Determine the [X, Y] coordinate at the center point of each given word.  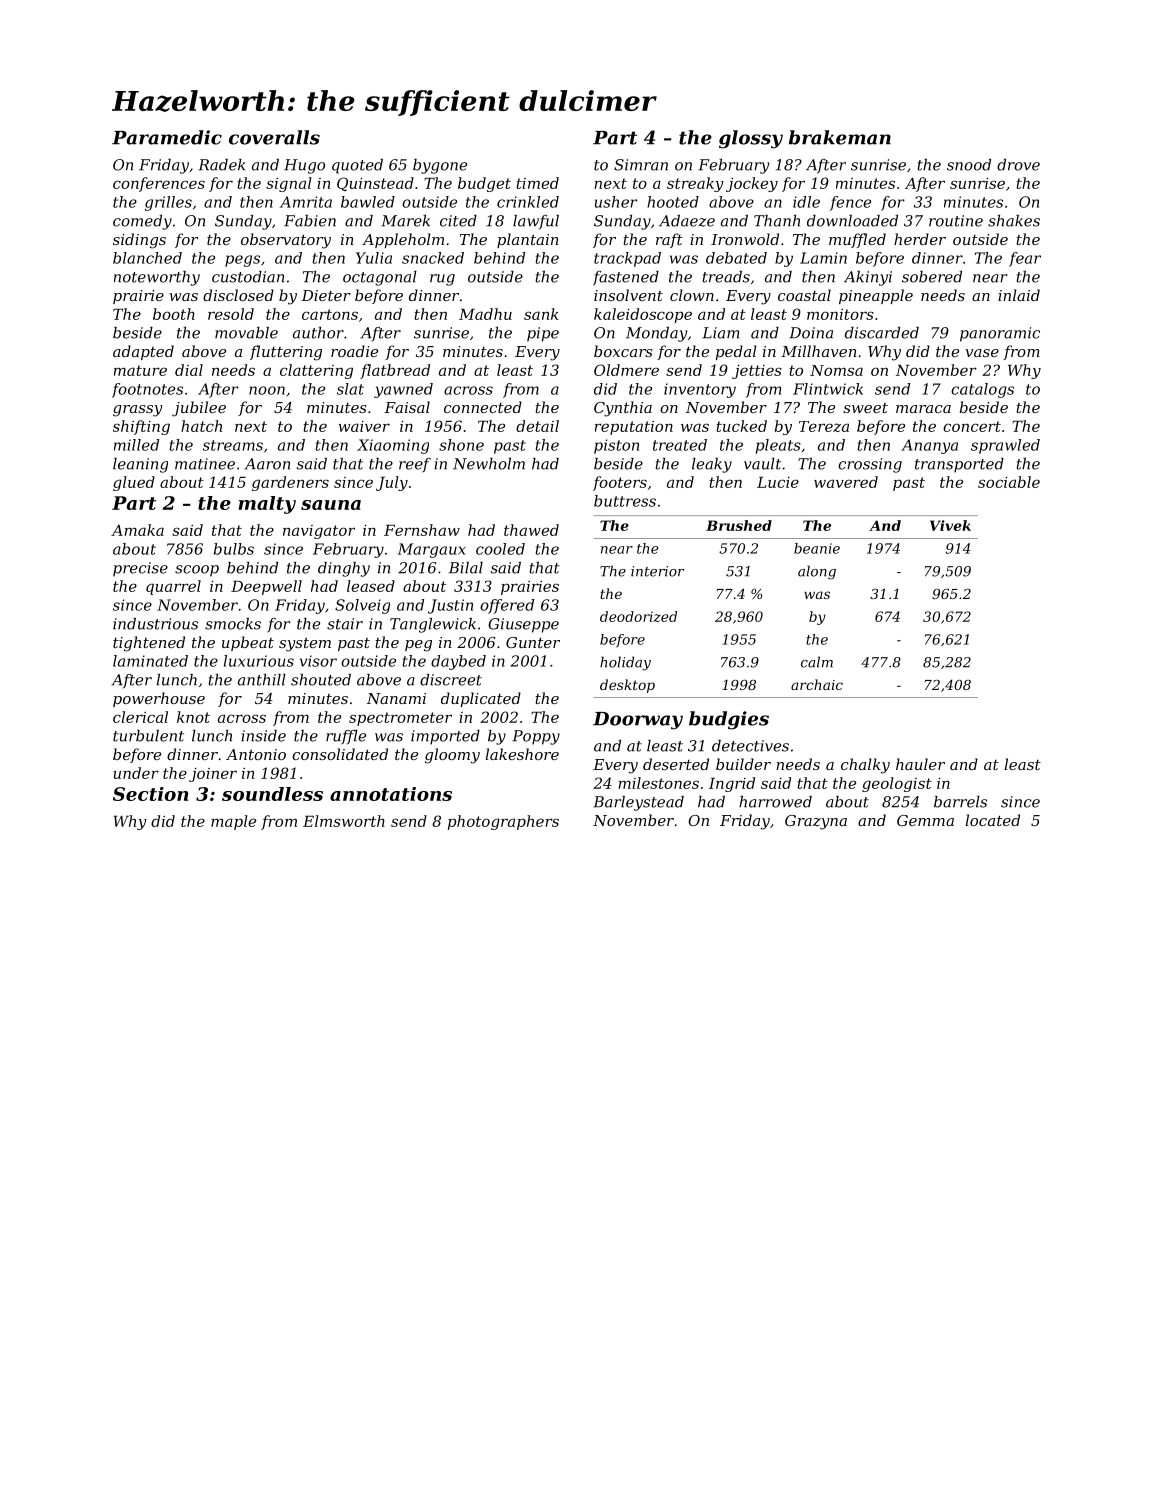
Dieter [326, 295]
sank [541, 314]
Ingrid [732, 784]
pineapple [876, 296]
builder [743, 764]
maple [233, 822]
